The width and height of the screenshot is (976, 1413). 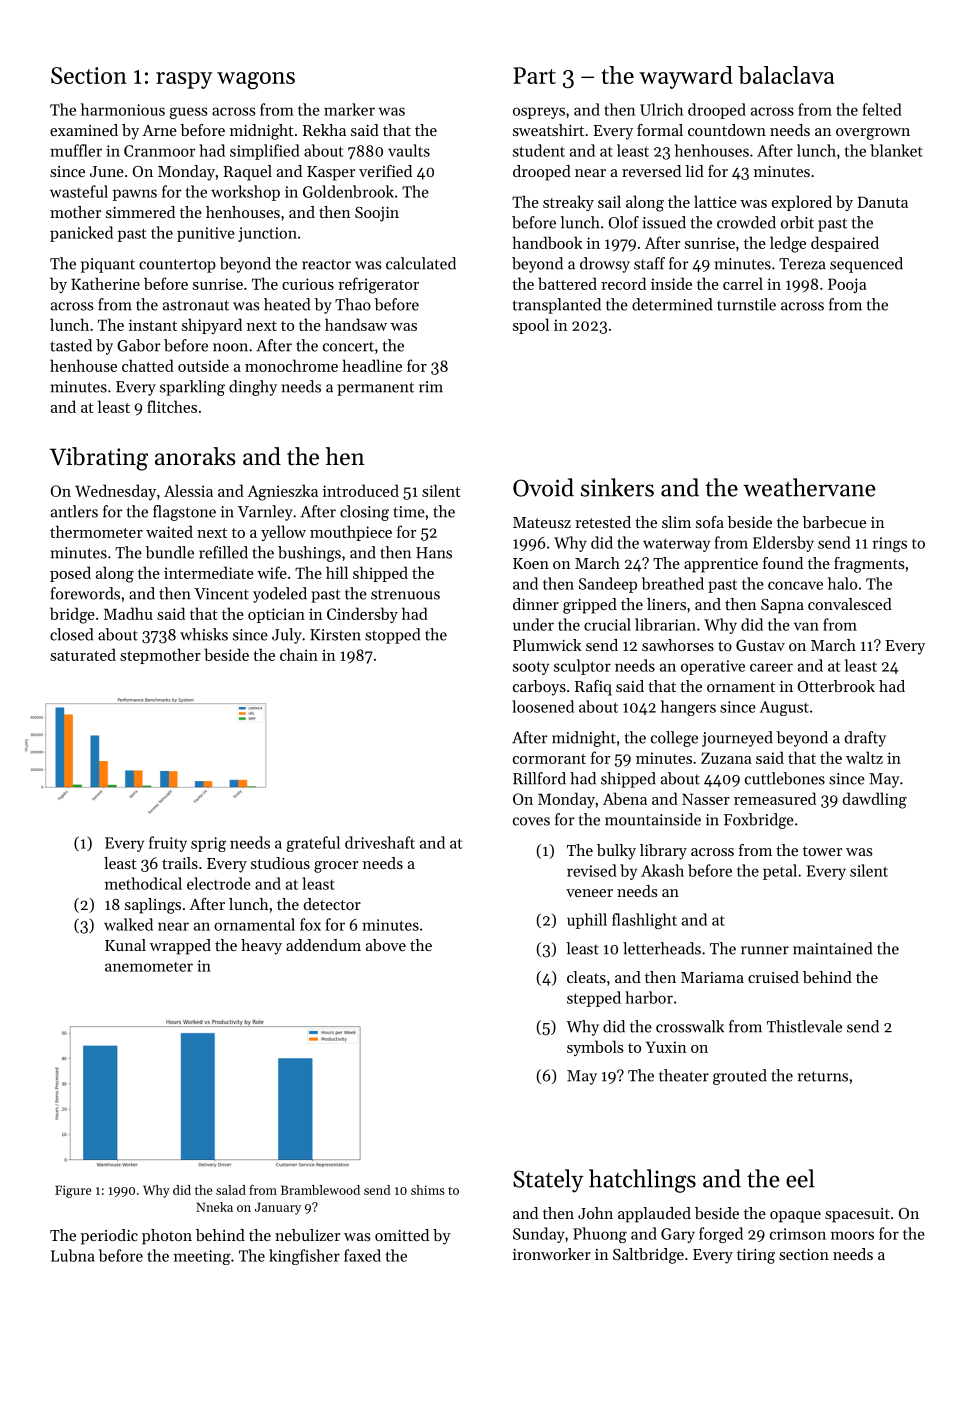 What do you see at coordinates (823, 1076) in the screenshot?
I see `returns` at bounding box center [823, 1076].
